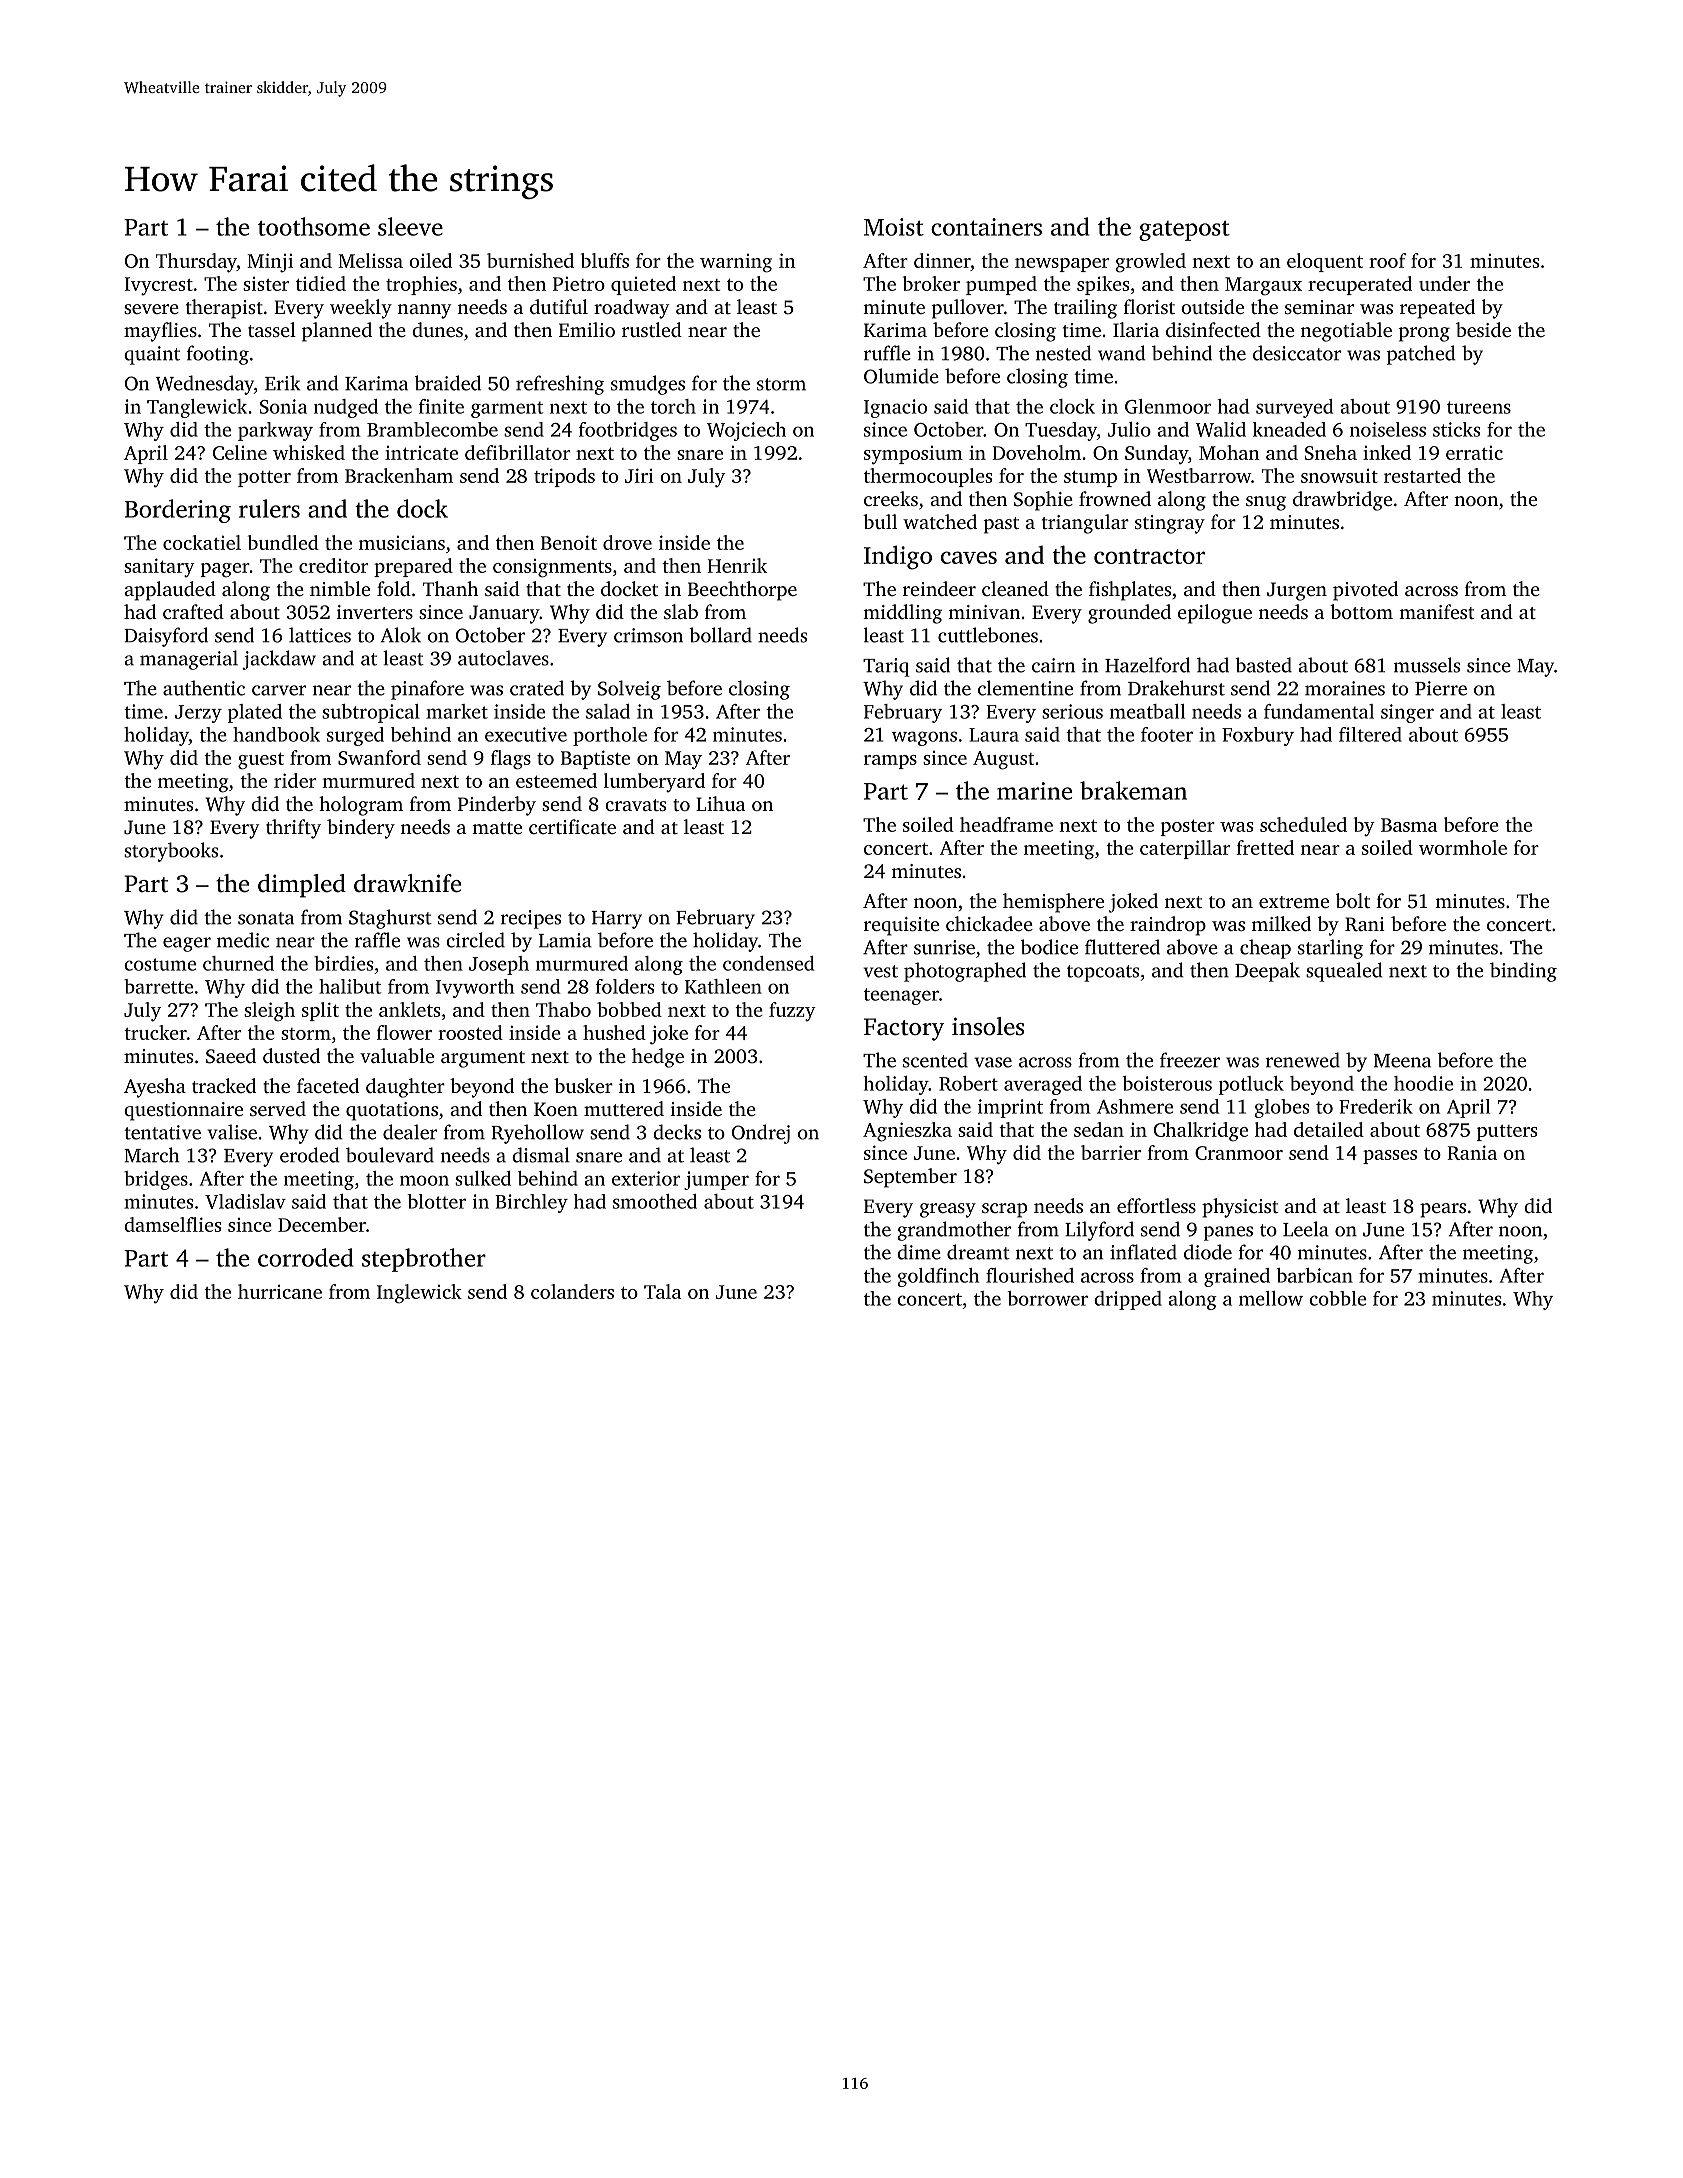 The image size is (1683, 2178). I want to click on hurricane, so click(280, 1291).
